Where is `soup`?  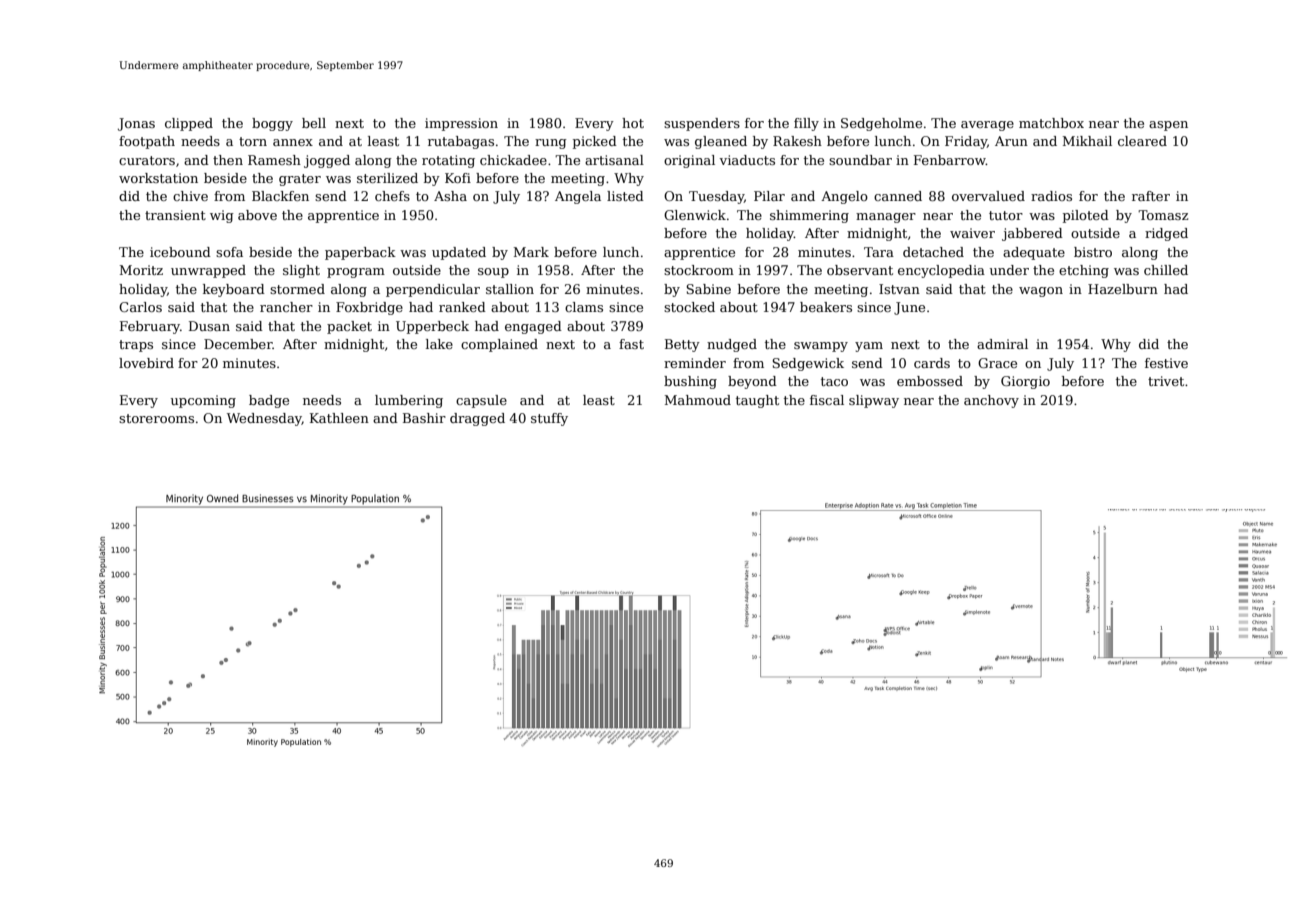
soup is located at coordinates (493, 273).
